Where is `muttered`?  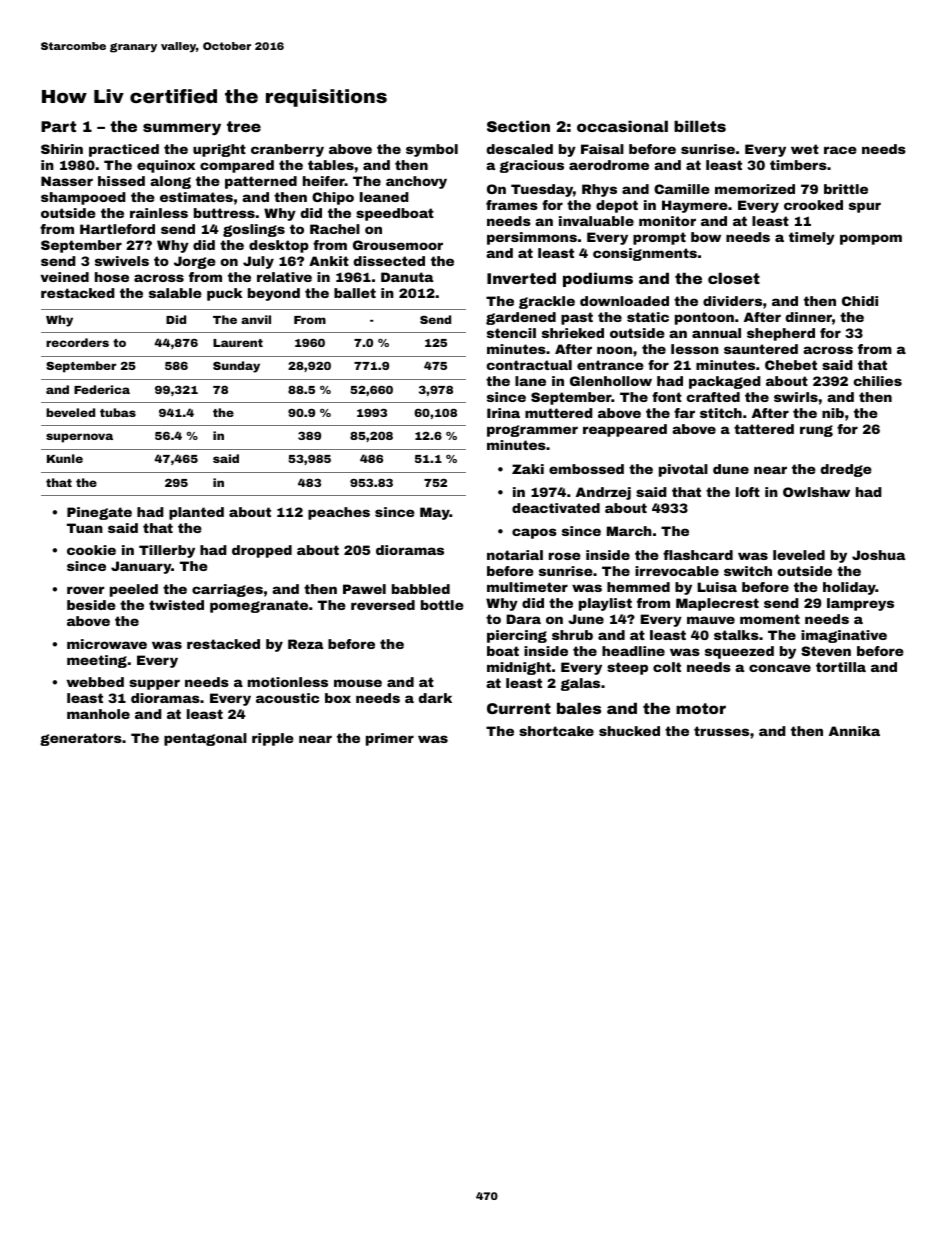 muttered is located at coordinates (559, 413).
